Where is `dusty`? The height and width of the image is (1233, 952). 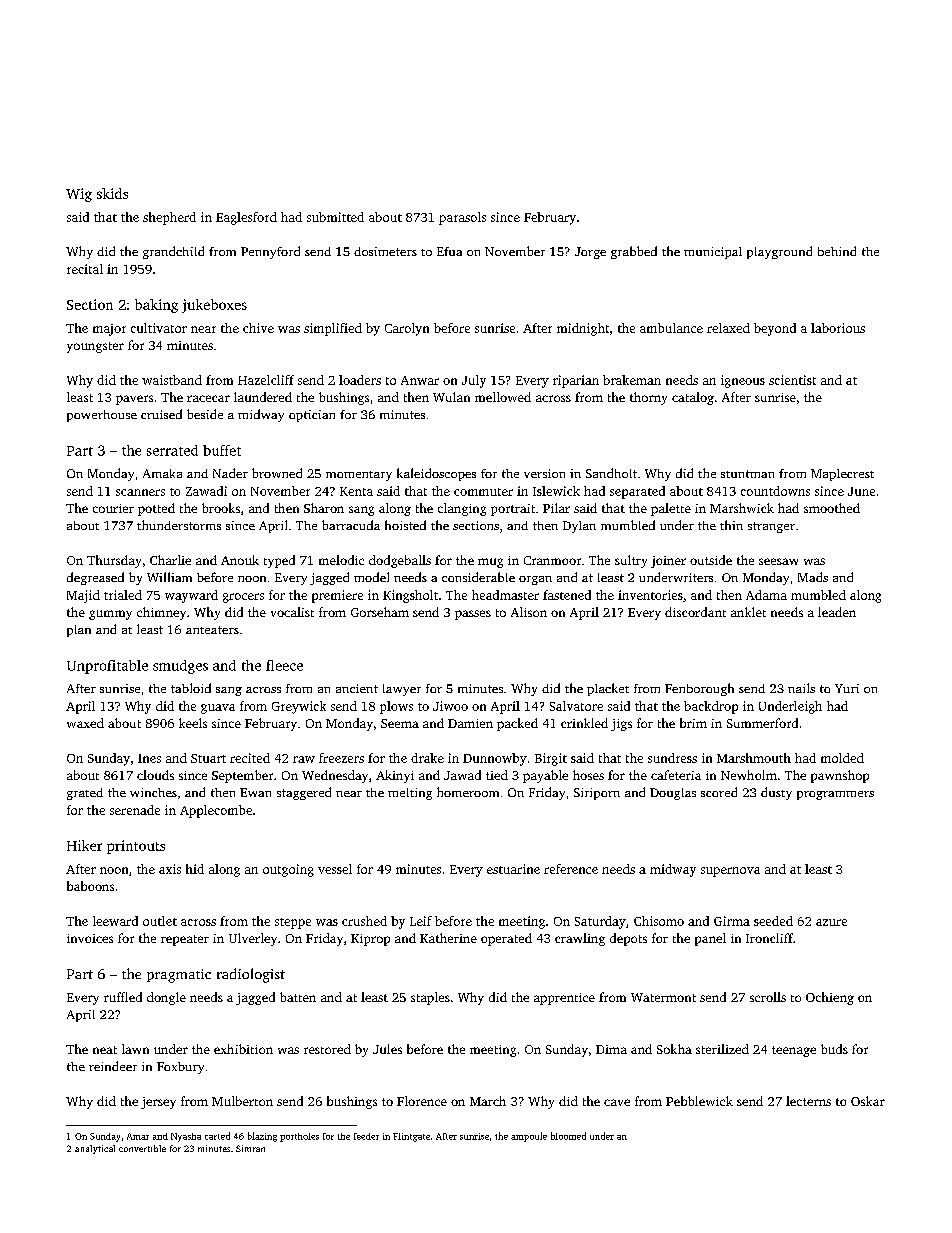
dusty is located at coordinates (776, 793).
